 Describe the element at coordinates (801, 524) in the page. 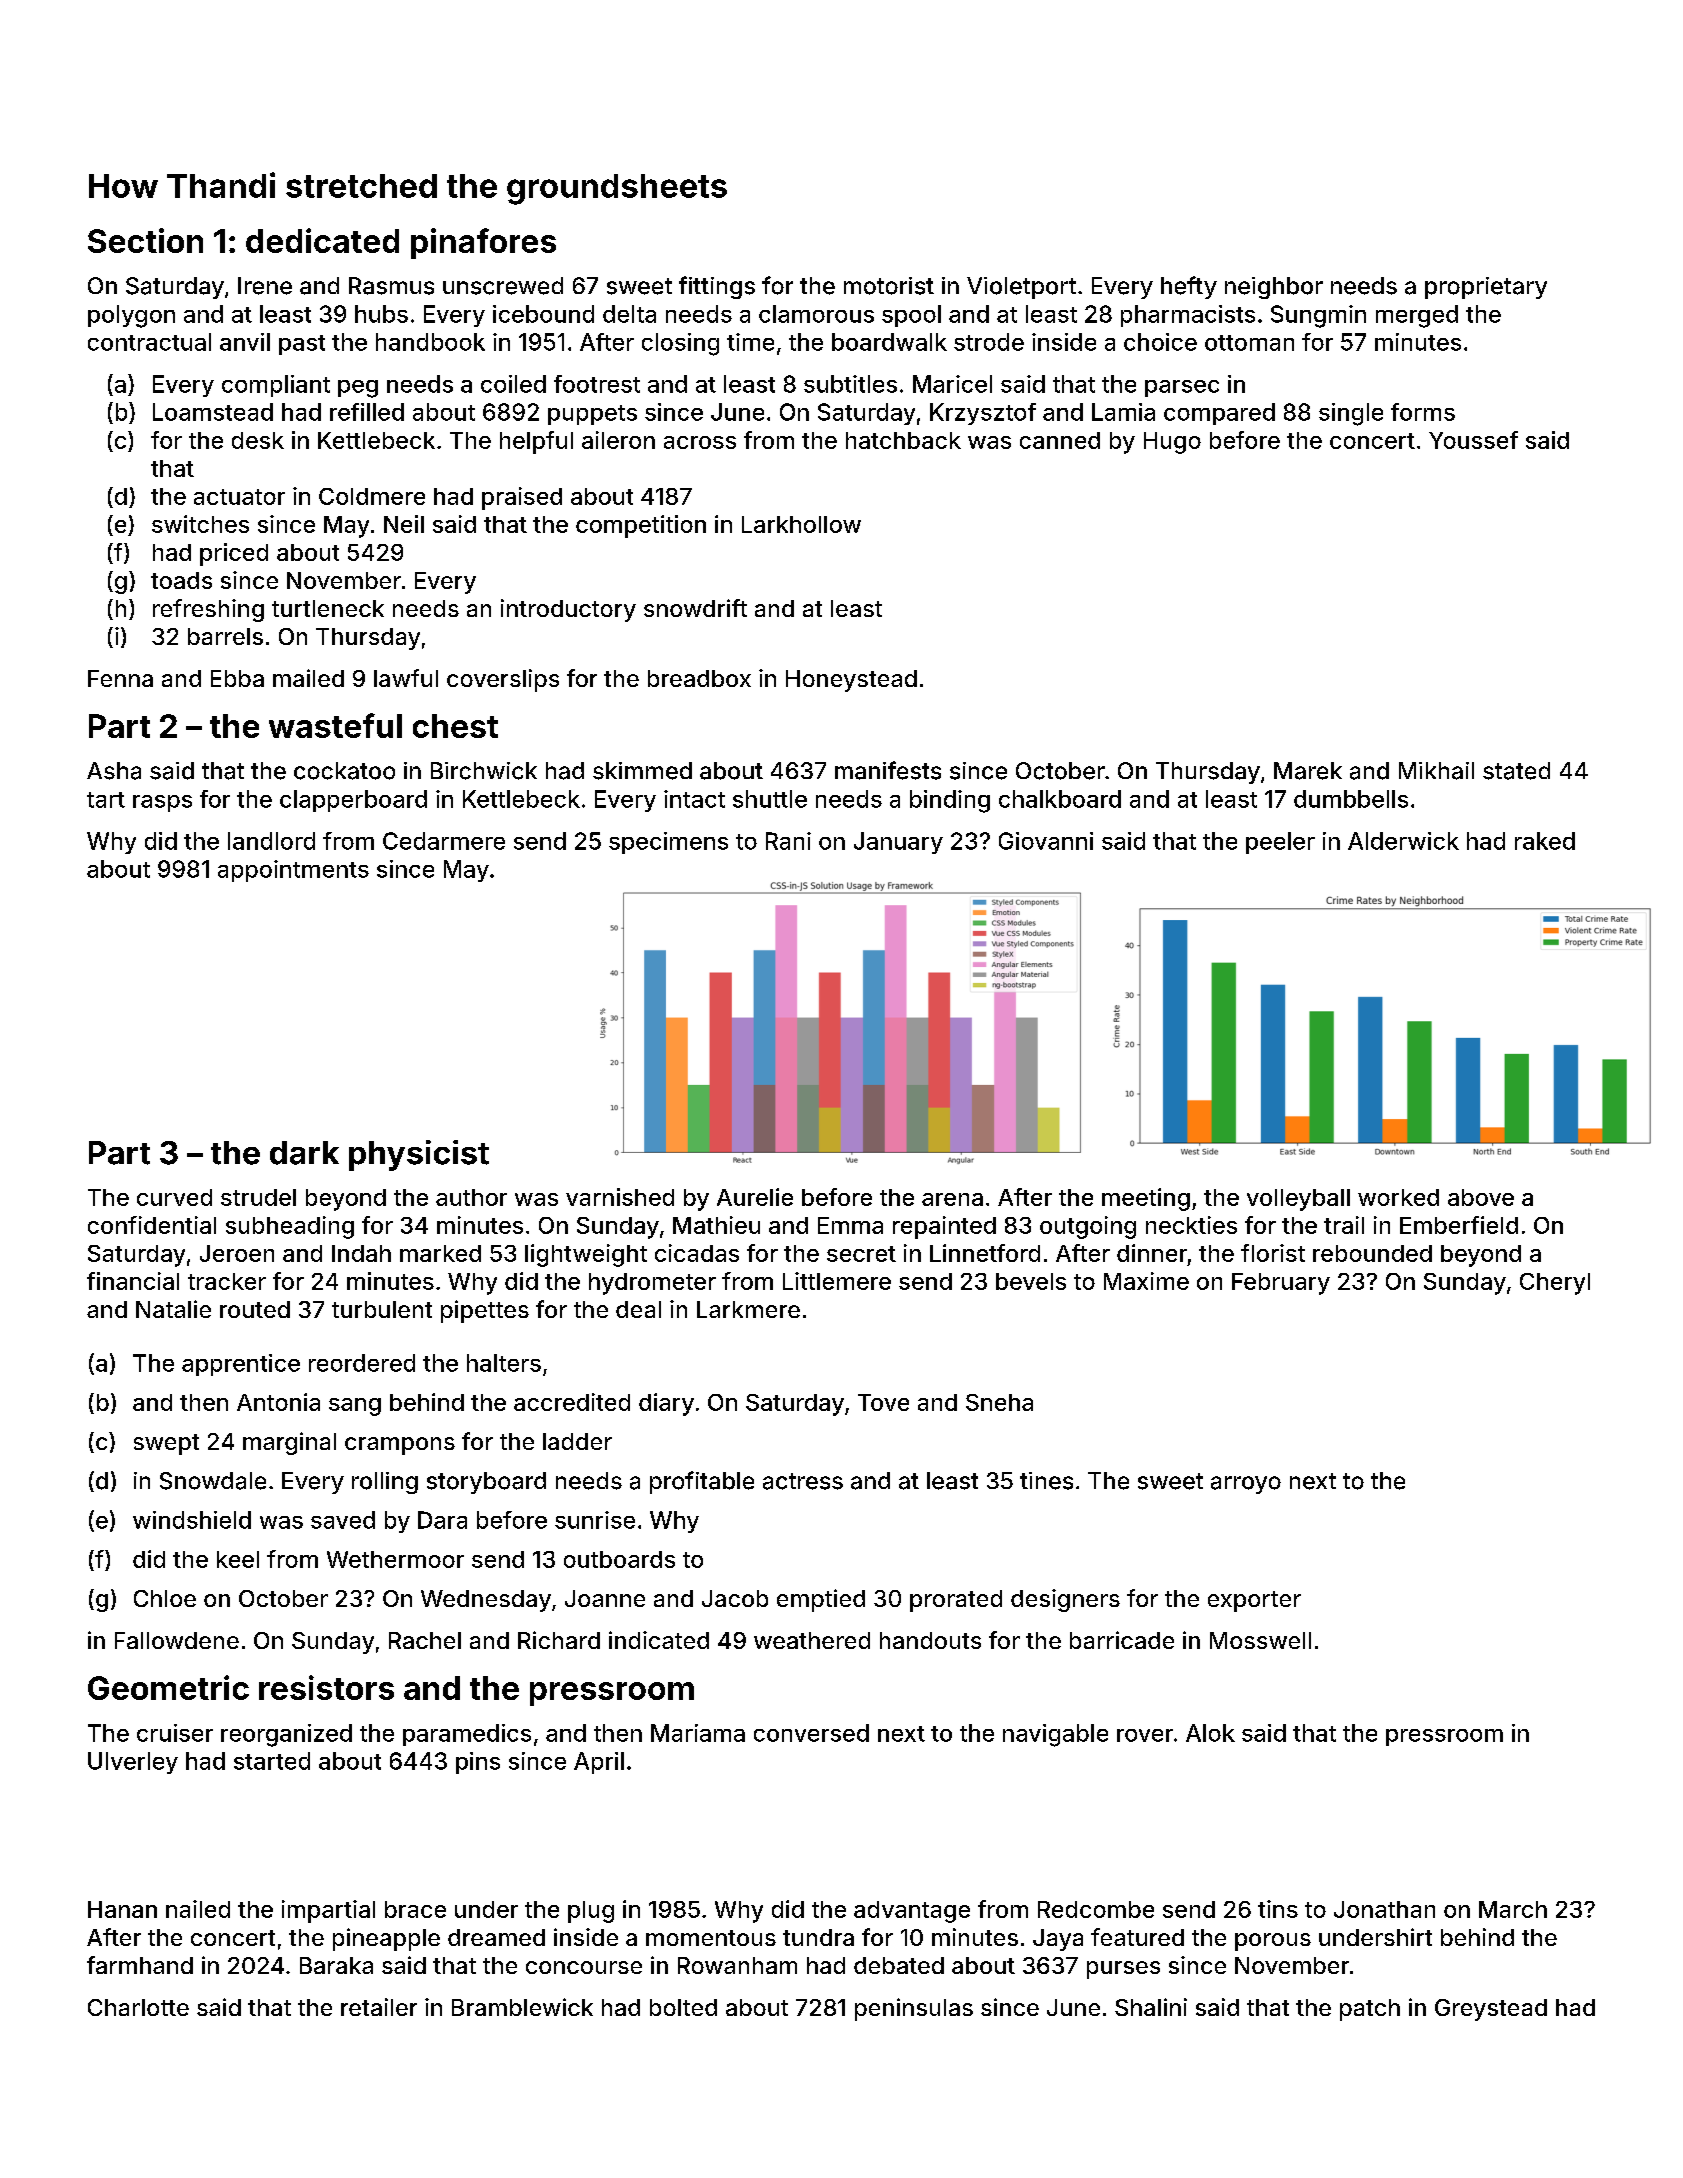

I see `Larkhollow` at that location.
